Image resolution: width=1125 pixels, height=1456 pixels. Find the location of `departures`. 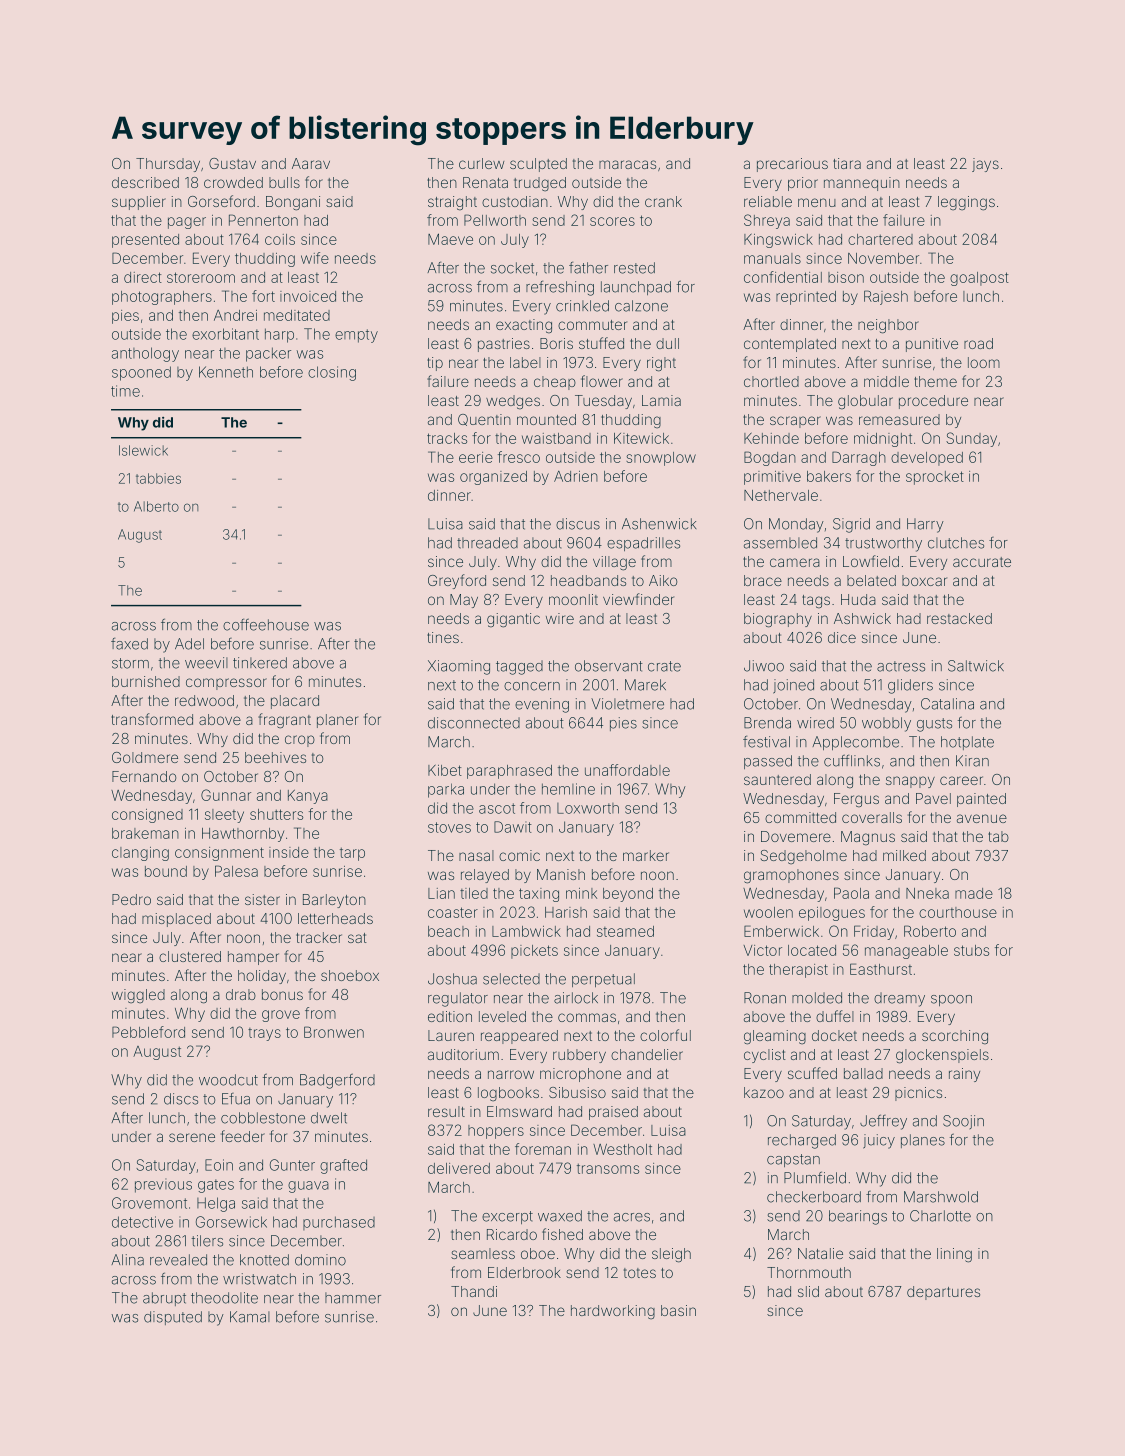

departures is located at coordinates (943, 1293).
